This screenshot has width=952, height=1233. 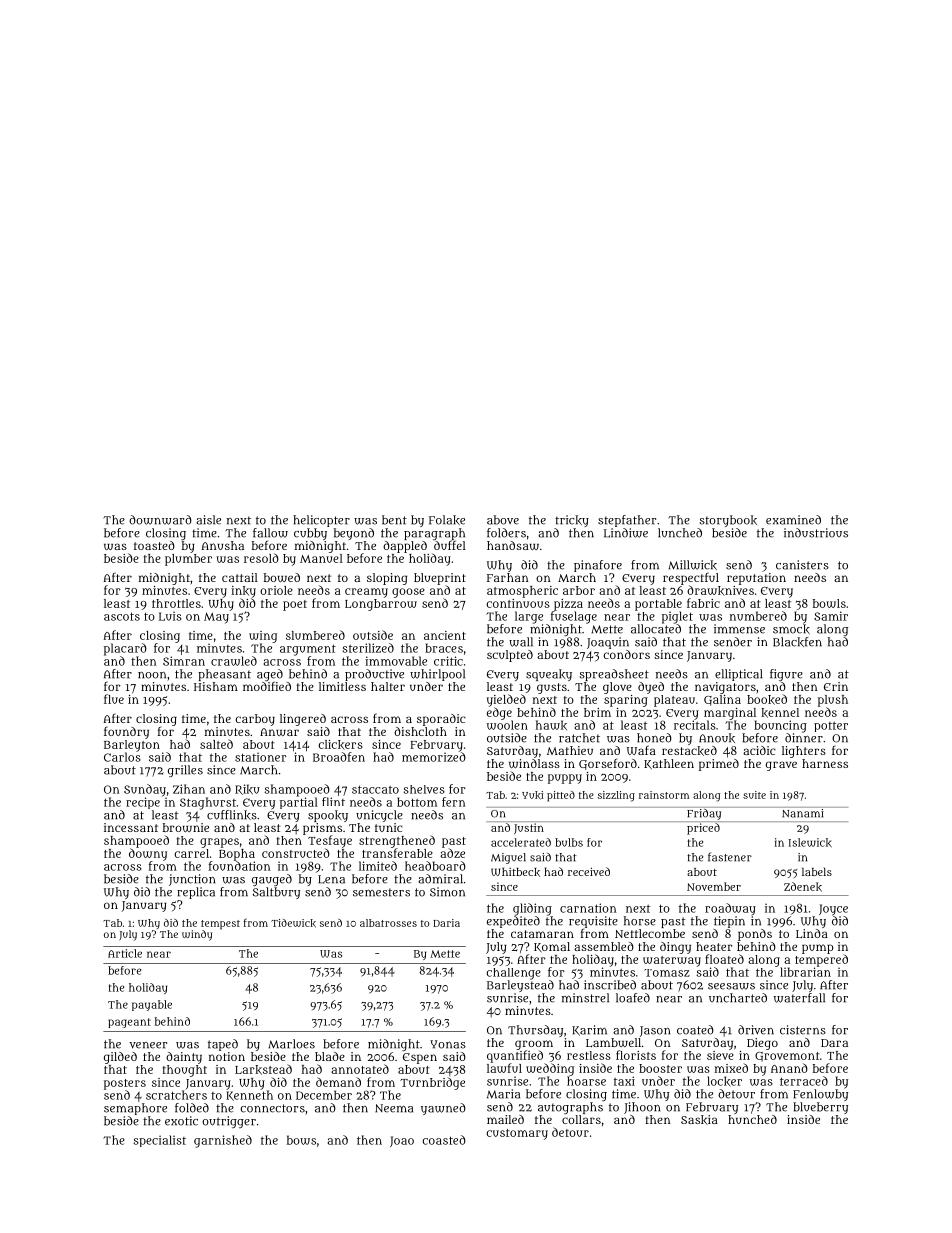 I want to click on Simran, so click(x=184, y=661).
